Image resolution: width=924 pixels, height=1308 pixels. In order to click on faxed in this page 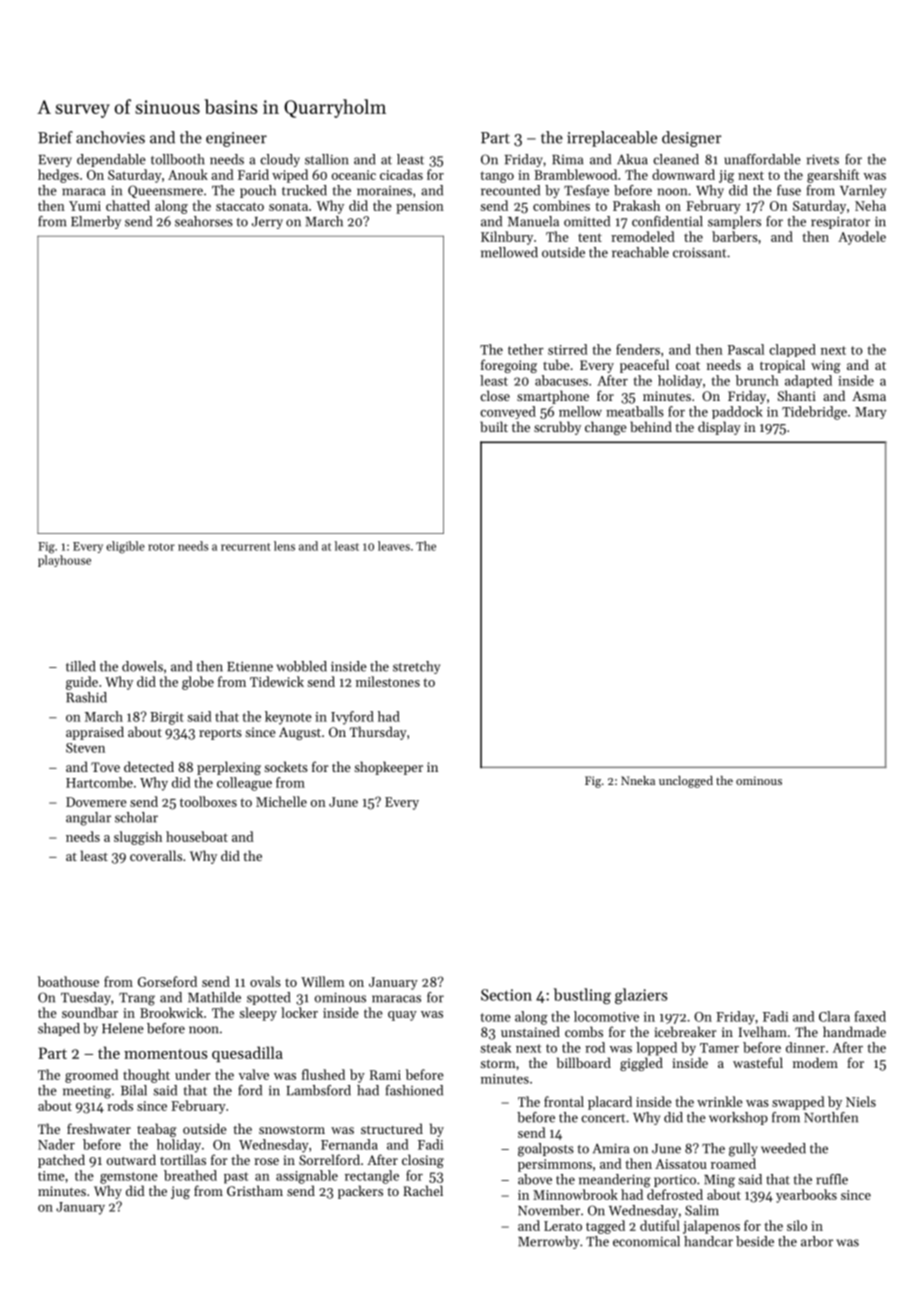, I will do `click(870, 1016)`.
